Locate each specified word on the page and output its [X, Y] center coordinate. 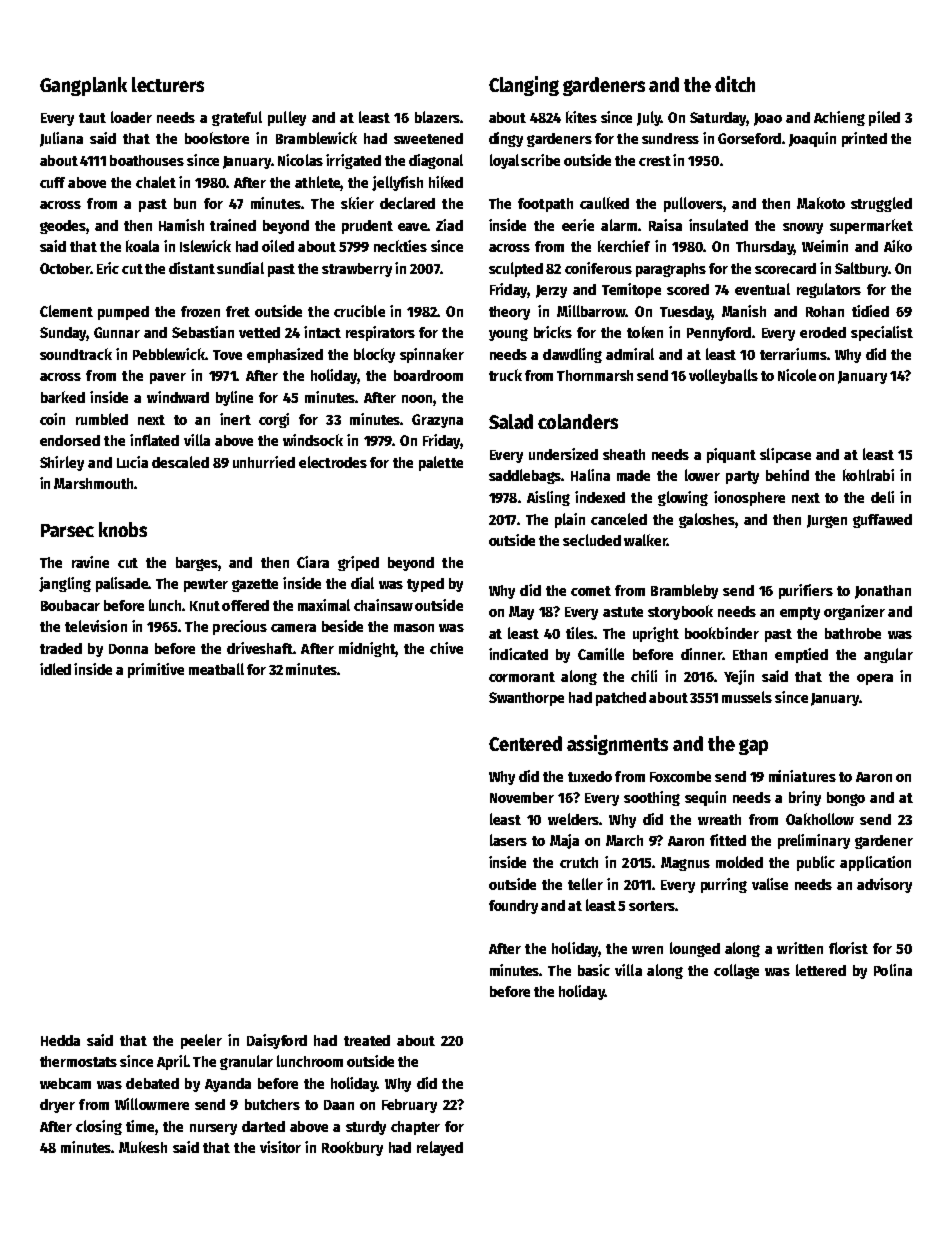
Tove [227, 355]
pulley [287, 118]
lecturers [168, 84]
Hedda [60, 1040]
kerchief [624, 246]
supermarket [871, 226]
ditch [735, 84]
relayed [440, 1148]
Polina [893, 970]
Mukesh [143, 1147]
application [875, 863]
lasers [508, 840]
